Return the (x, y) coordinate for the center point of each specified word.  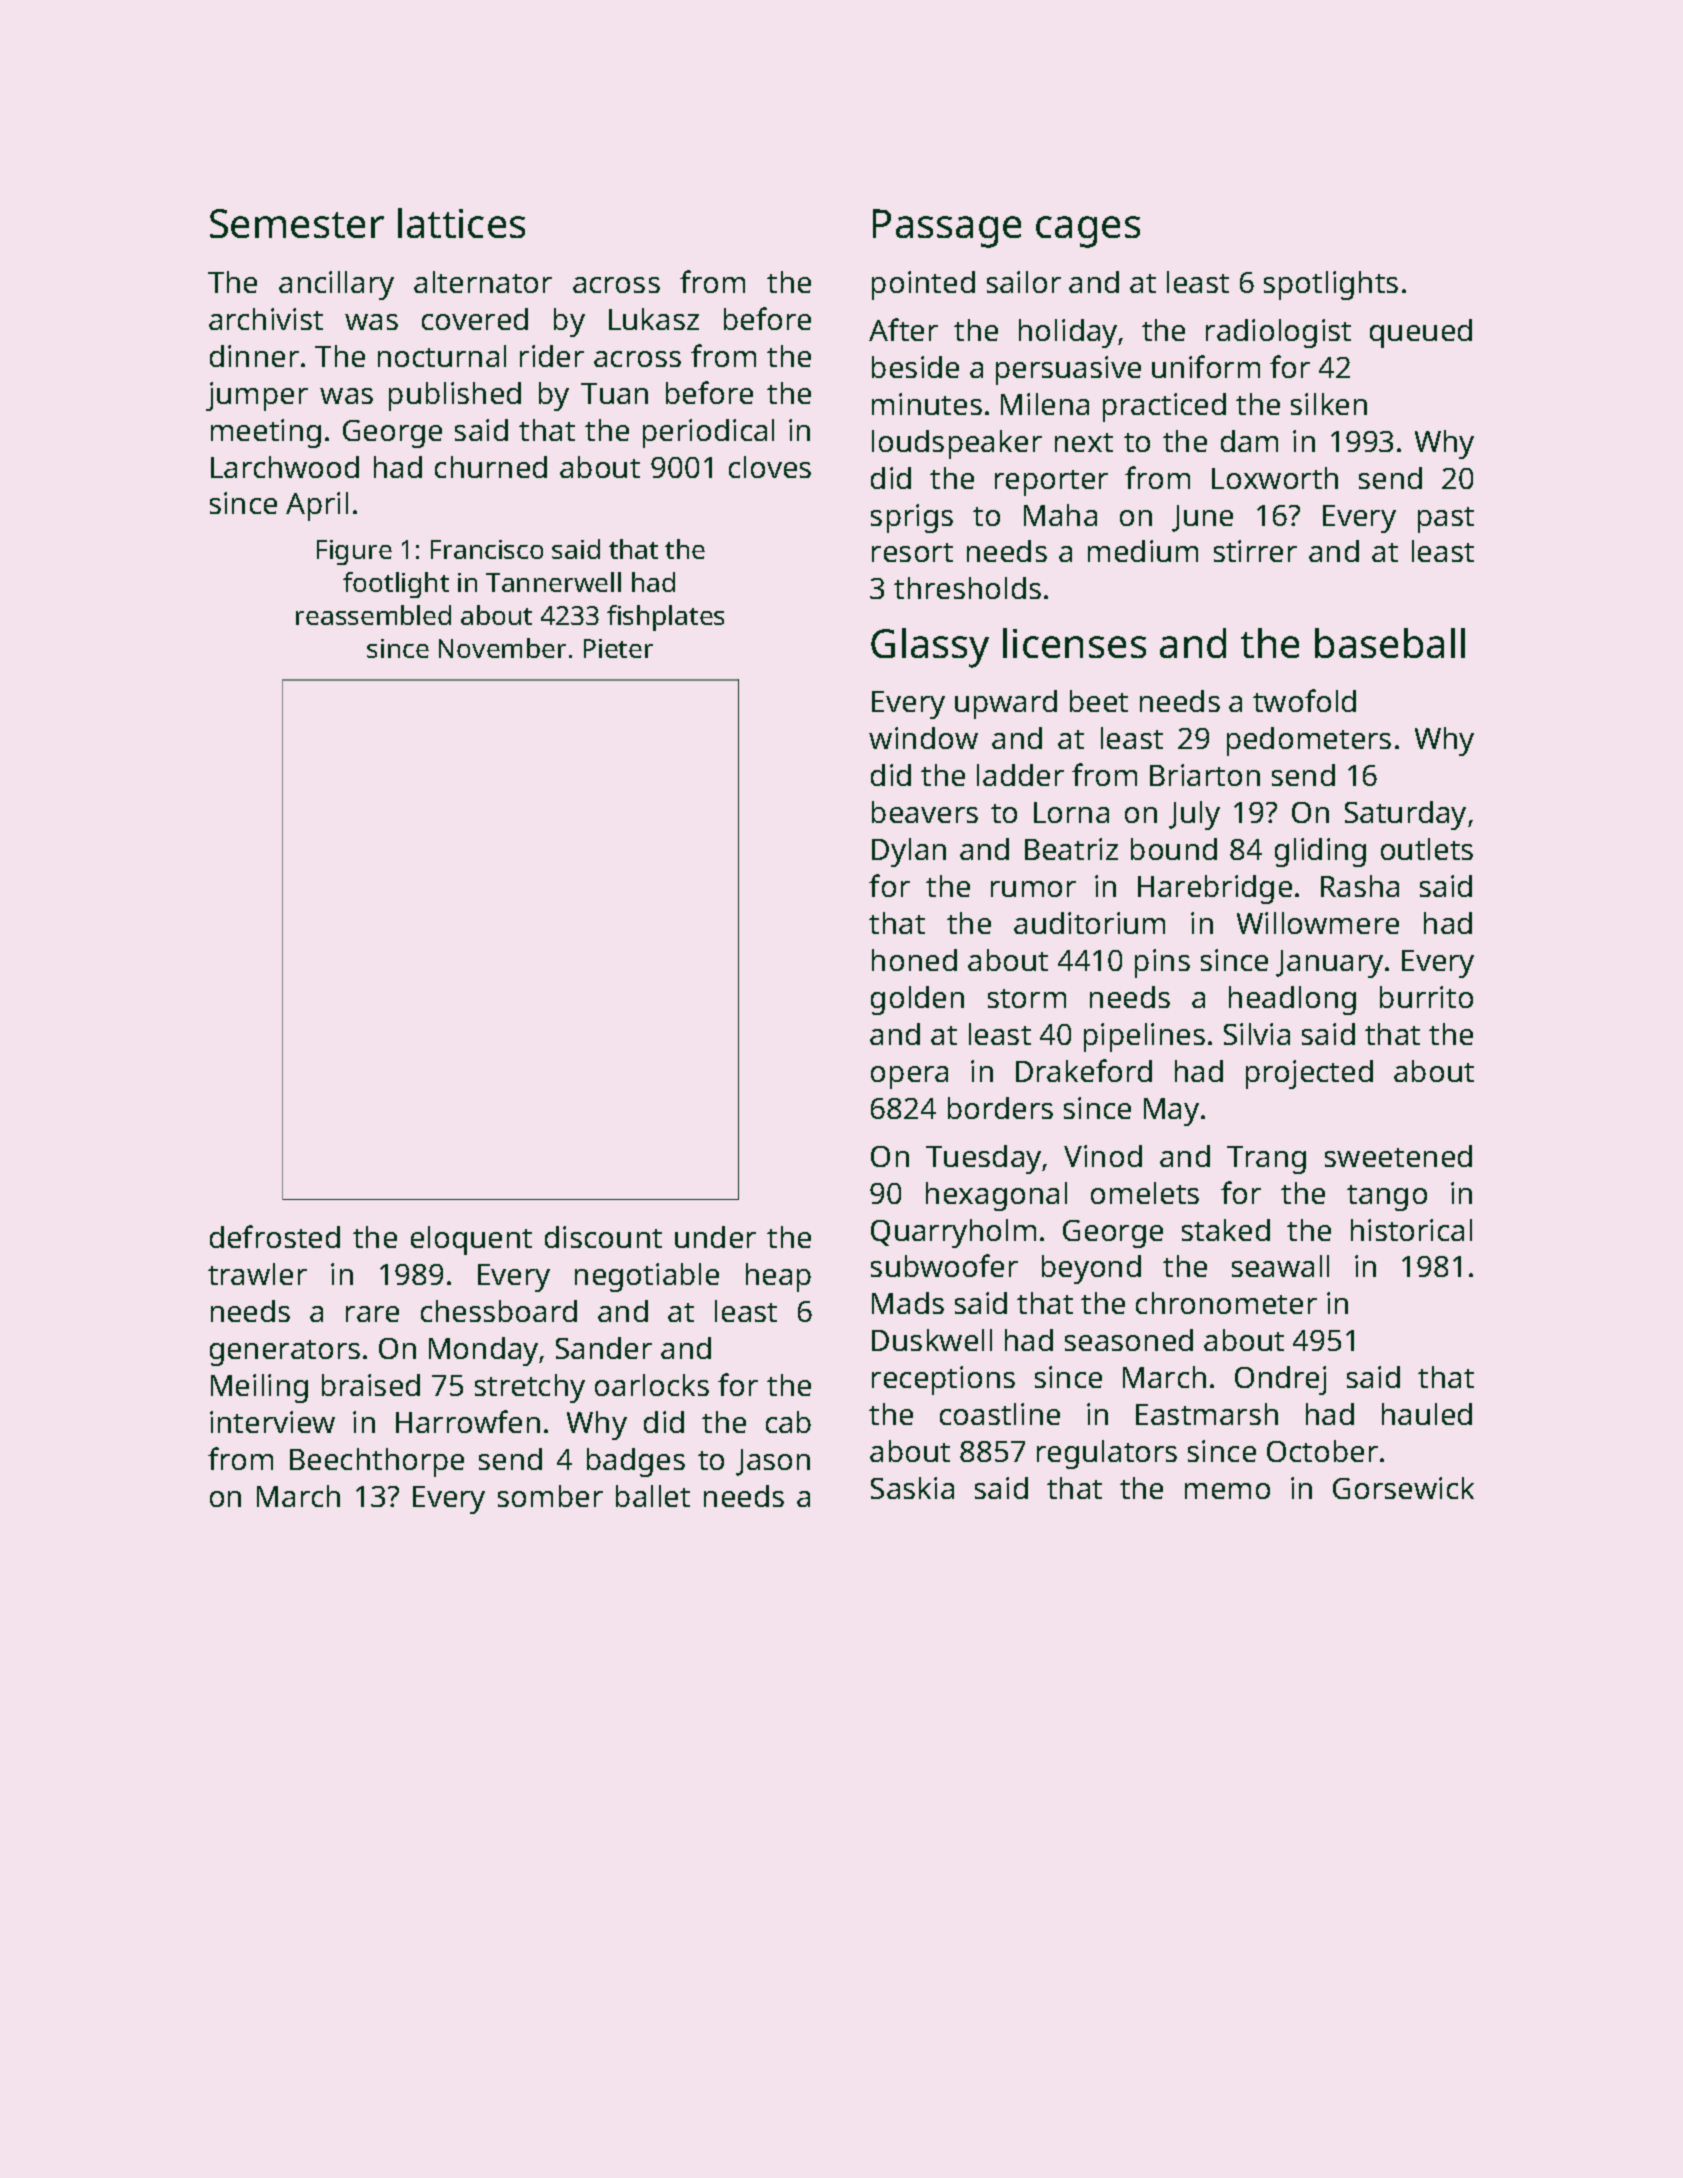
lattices (461, 223)
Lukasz (654, 319)
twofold (1304, 700)
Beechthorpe (377, 1462)
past (1446, 520)
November (502, 648)
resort (912, 552)
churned (491, 467)
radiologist (1278, 333)
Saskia (912, 1488)
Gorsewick (1403, 1488)
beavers (925, 812)
